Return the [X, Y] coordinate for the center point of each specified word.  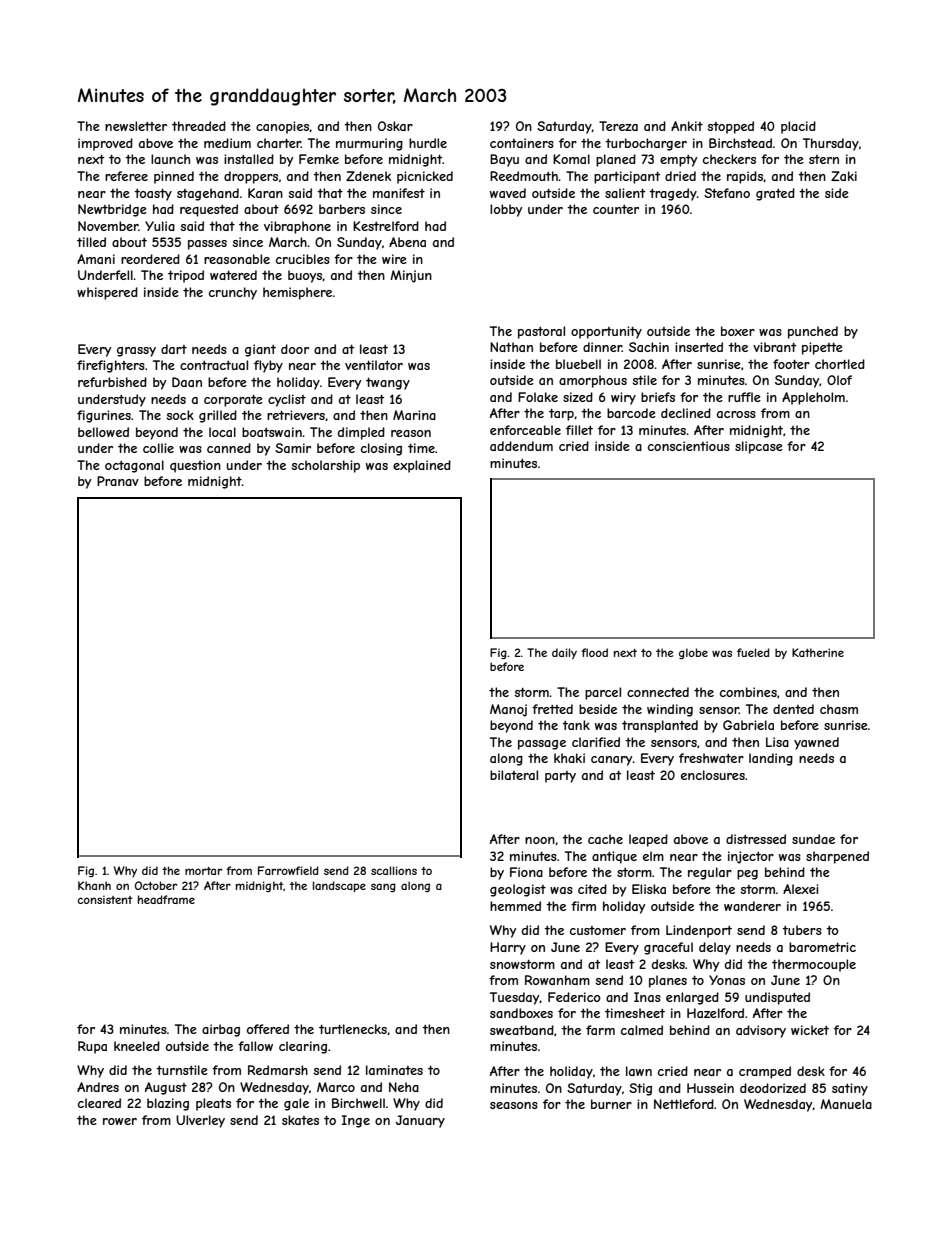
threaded [199, 126]
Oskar [395, 126]
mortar [203, 871]
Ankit [687, 126]
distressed [756, 839]
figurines [104, 416]
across [736, 414]
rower [120, 1121]
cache [605, 839]
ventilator [374, 365]
